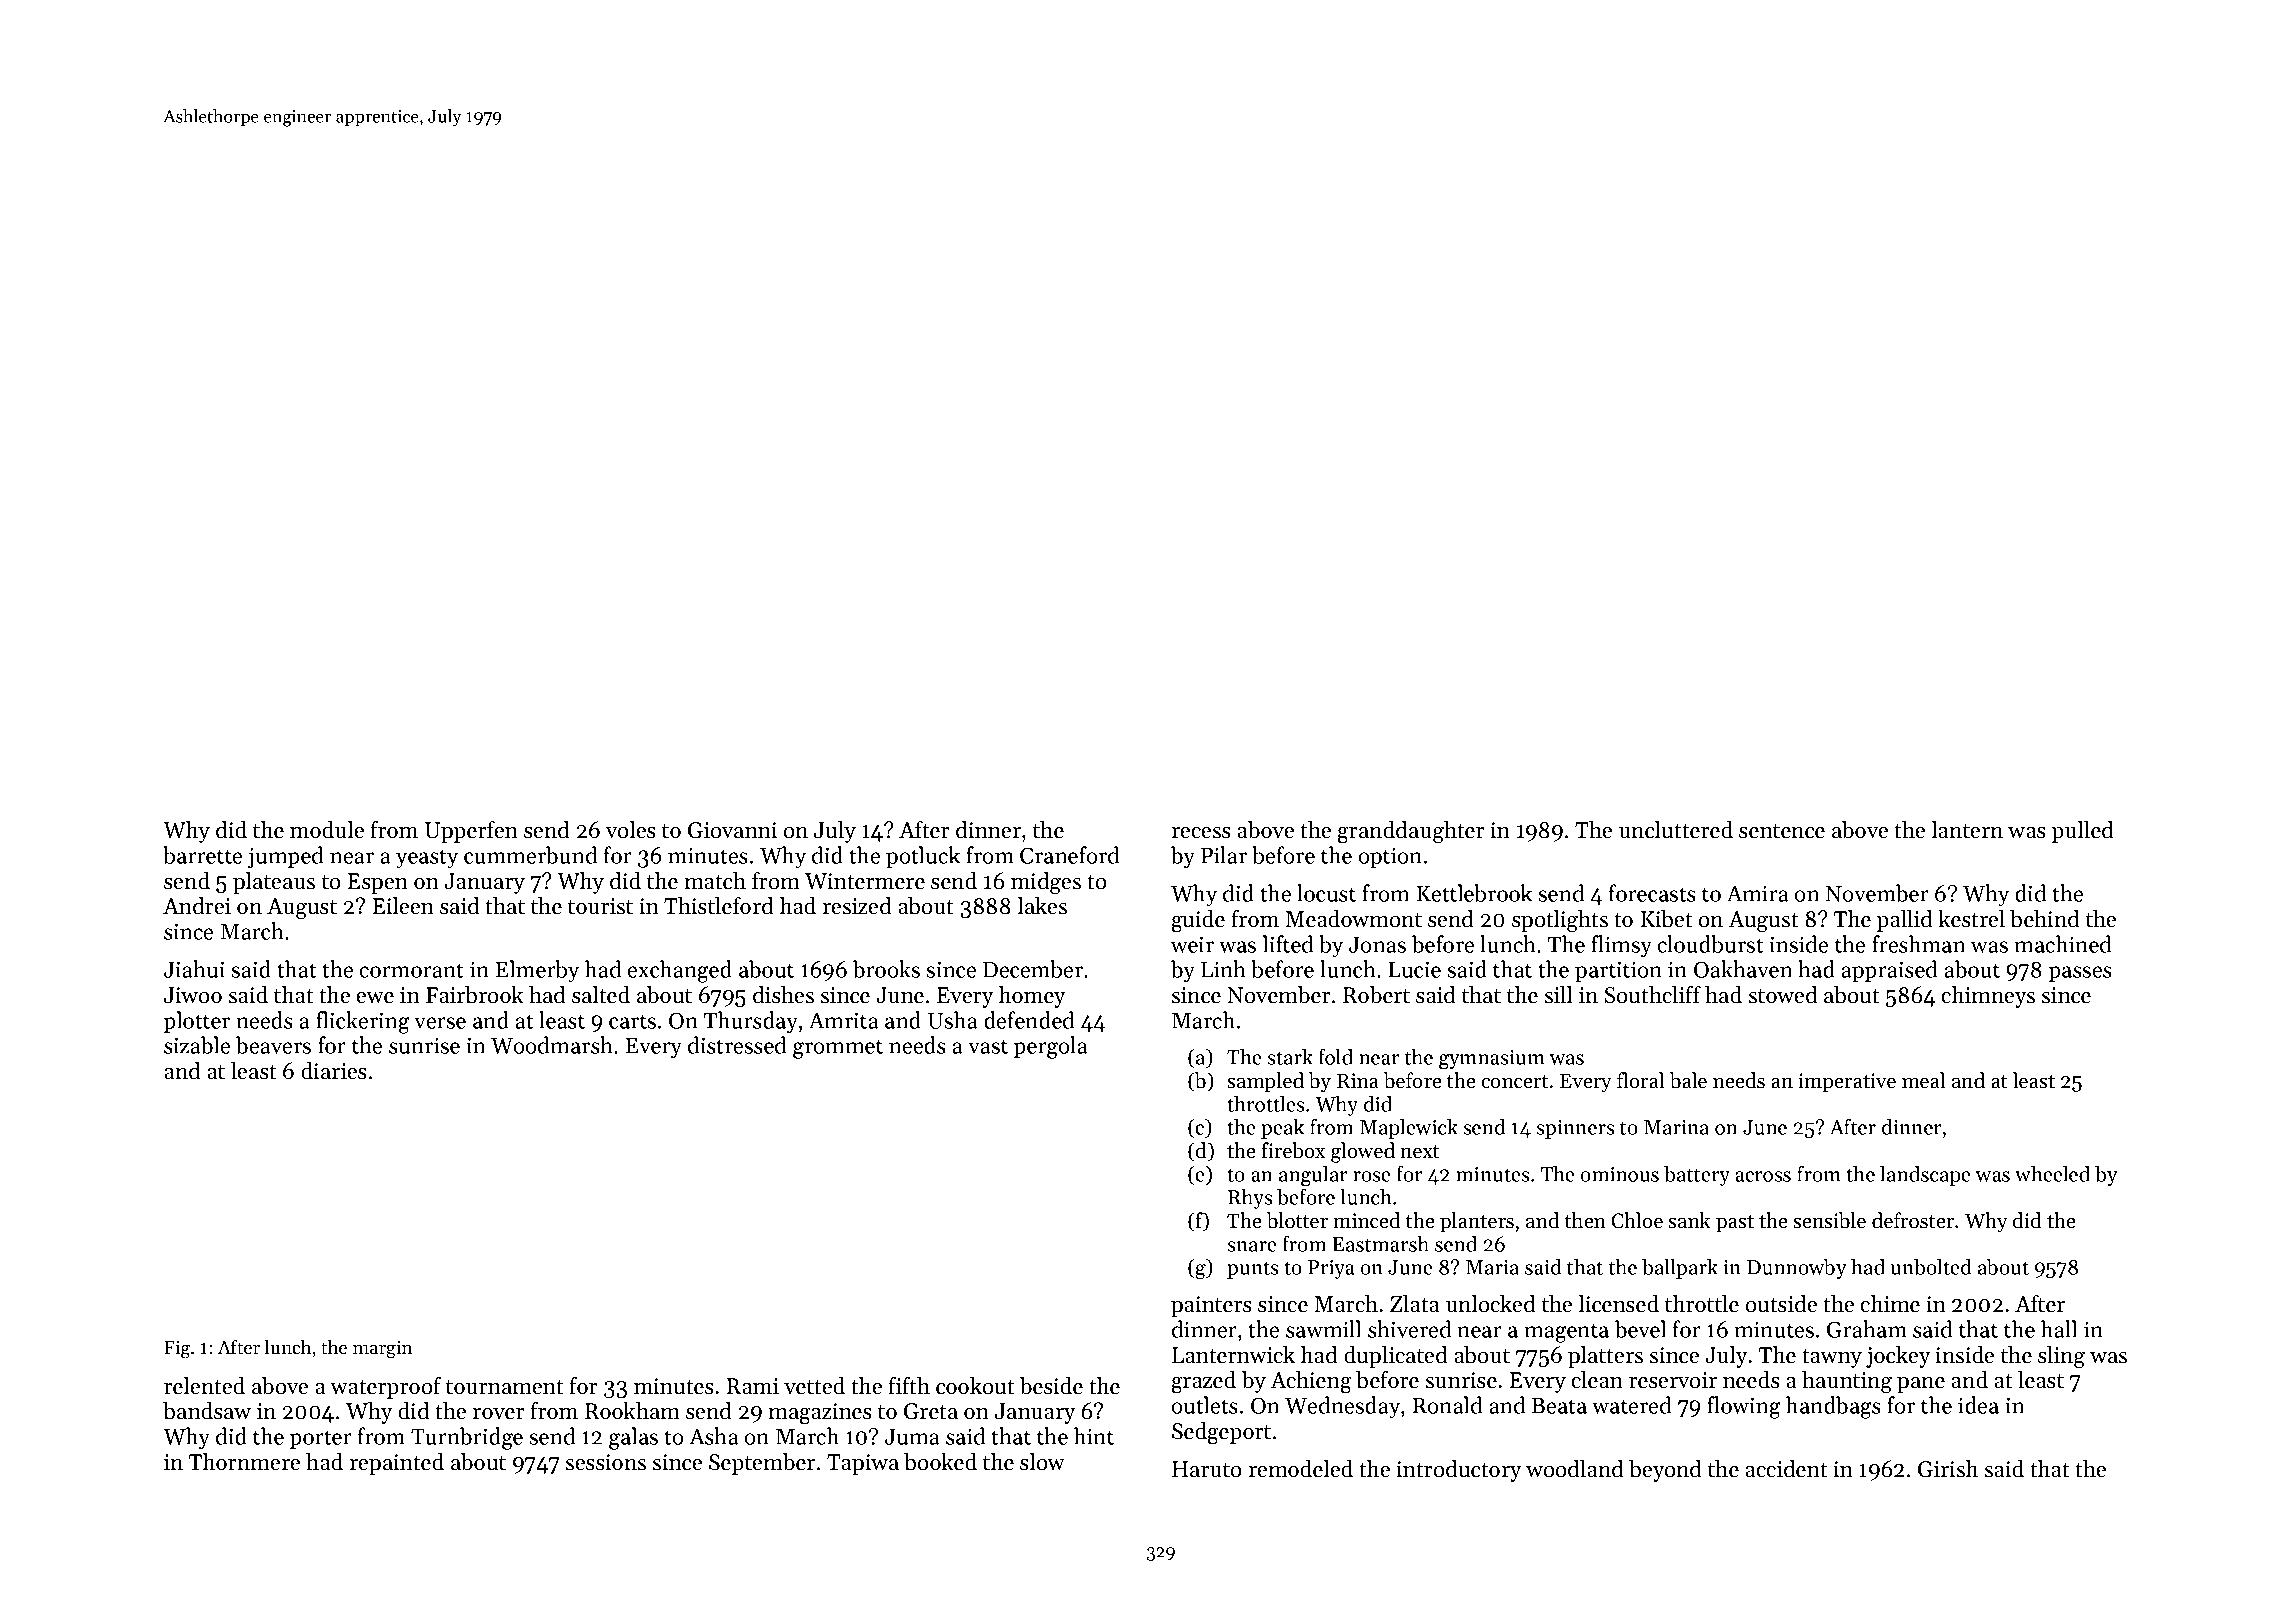 The width and height of the screenshot is (2292, 1620). I want to click on lakes, so click(1042, 906).
